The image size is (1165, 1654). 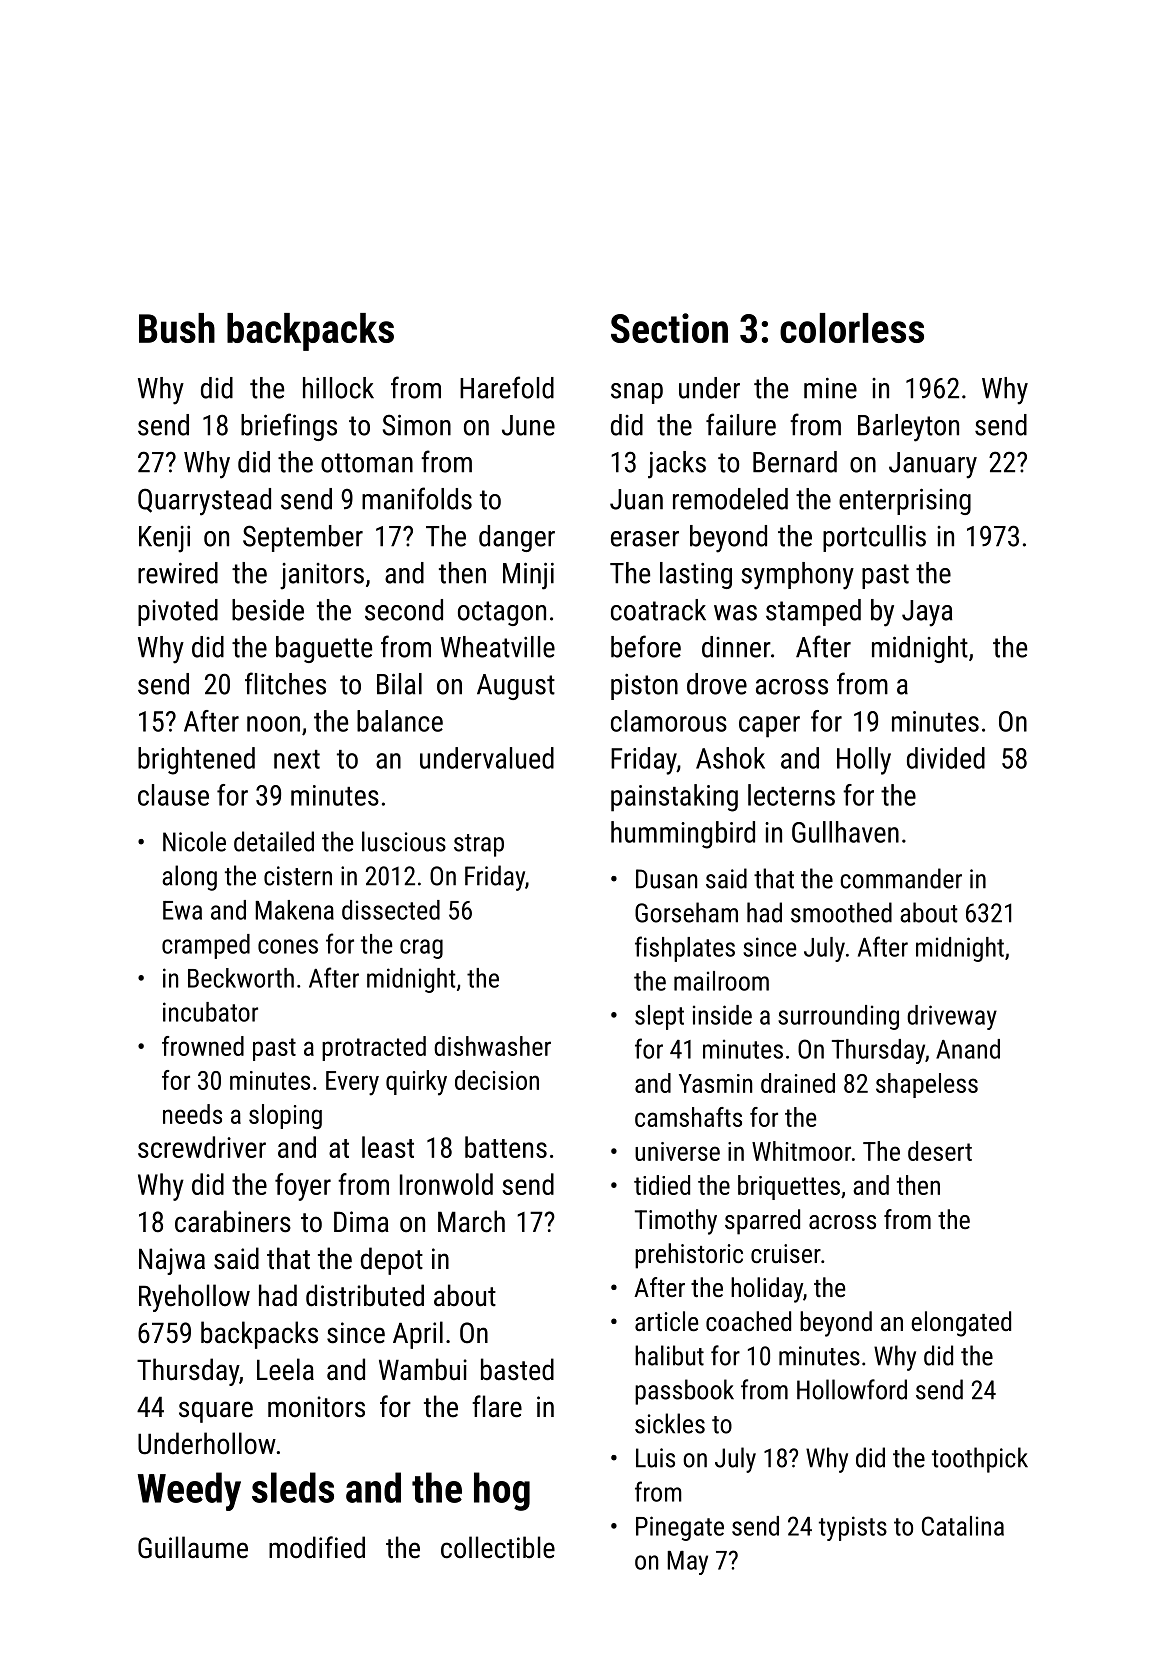 What do you see at coordinates (177, 328) in the screenshot?
I see `Bush` at bounding box center [177, 328].
